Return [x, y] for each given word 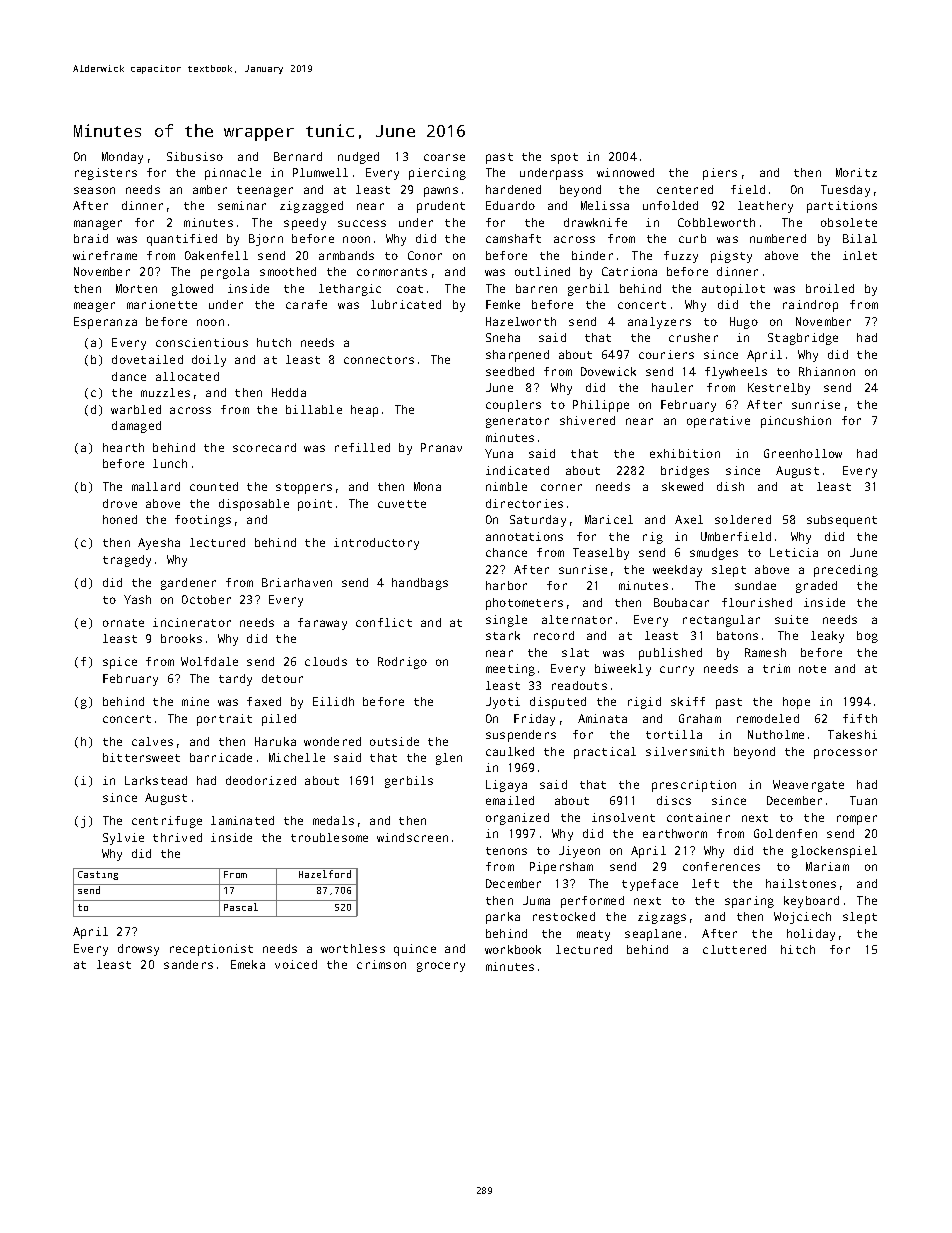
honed [120, 519]
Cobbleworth [716, 222]
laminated [242, 820]
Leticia [794, 552]
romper [857, 820]
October [206, 599]
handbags [420, 584]
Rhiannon [827, 371]
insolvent [623, 817]
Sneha [503, 337]
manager [98, 225]
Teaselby [601, 554]
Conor [425, 255]
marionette [162, 304]
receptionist [211, 950]
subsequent [842, 521]
